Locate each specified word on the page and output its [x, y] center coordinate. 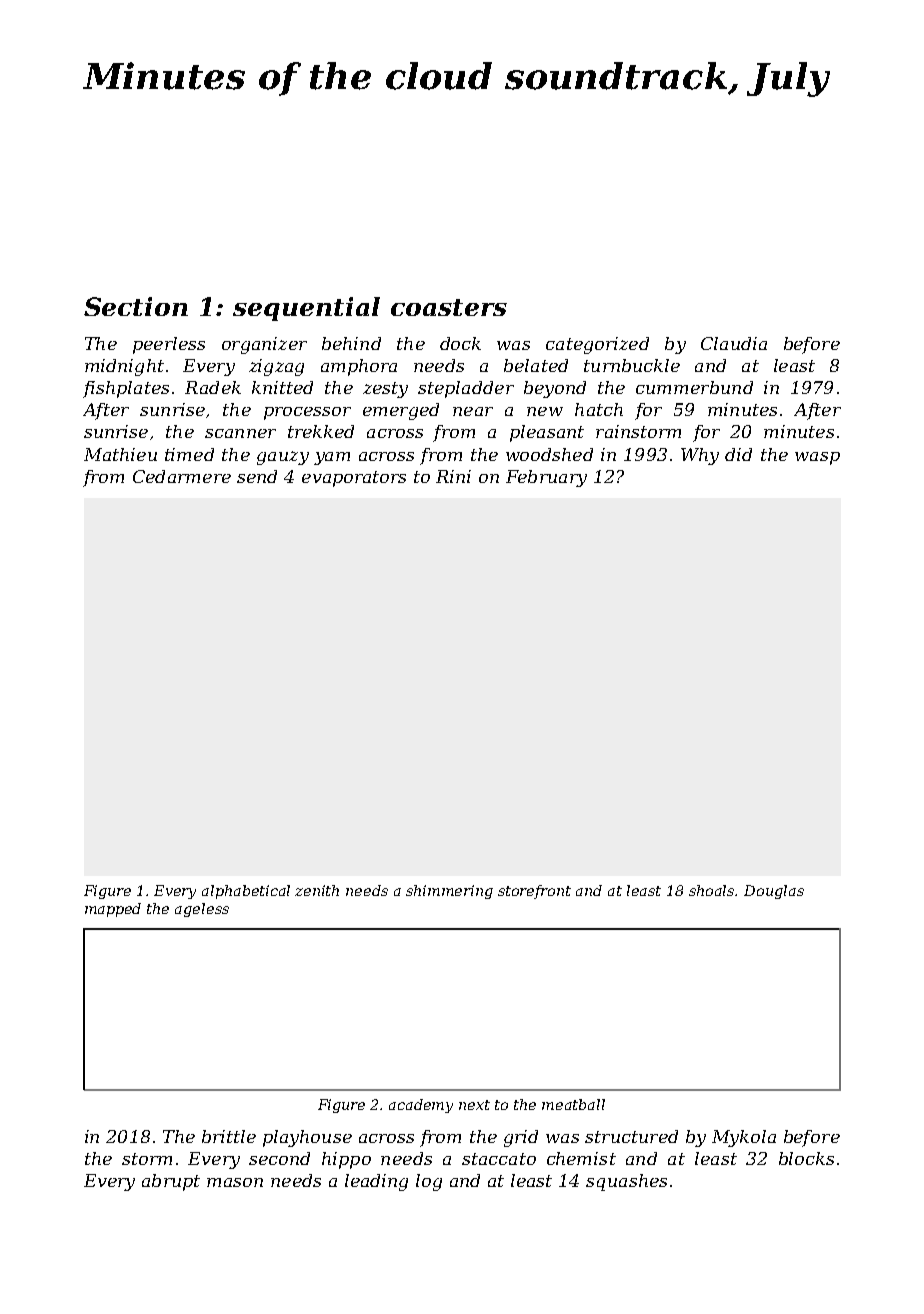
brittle [229, 1136]
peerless [169, 345]
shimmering [449, 892]
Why [700, 456]
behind [351, 343]
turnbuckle [632, 365]
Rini [453, 476]
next [474, 1105]
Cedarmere [182, 476]
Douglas [774, 892]
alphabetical [246, 892]
